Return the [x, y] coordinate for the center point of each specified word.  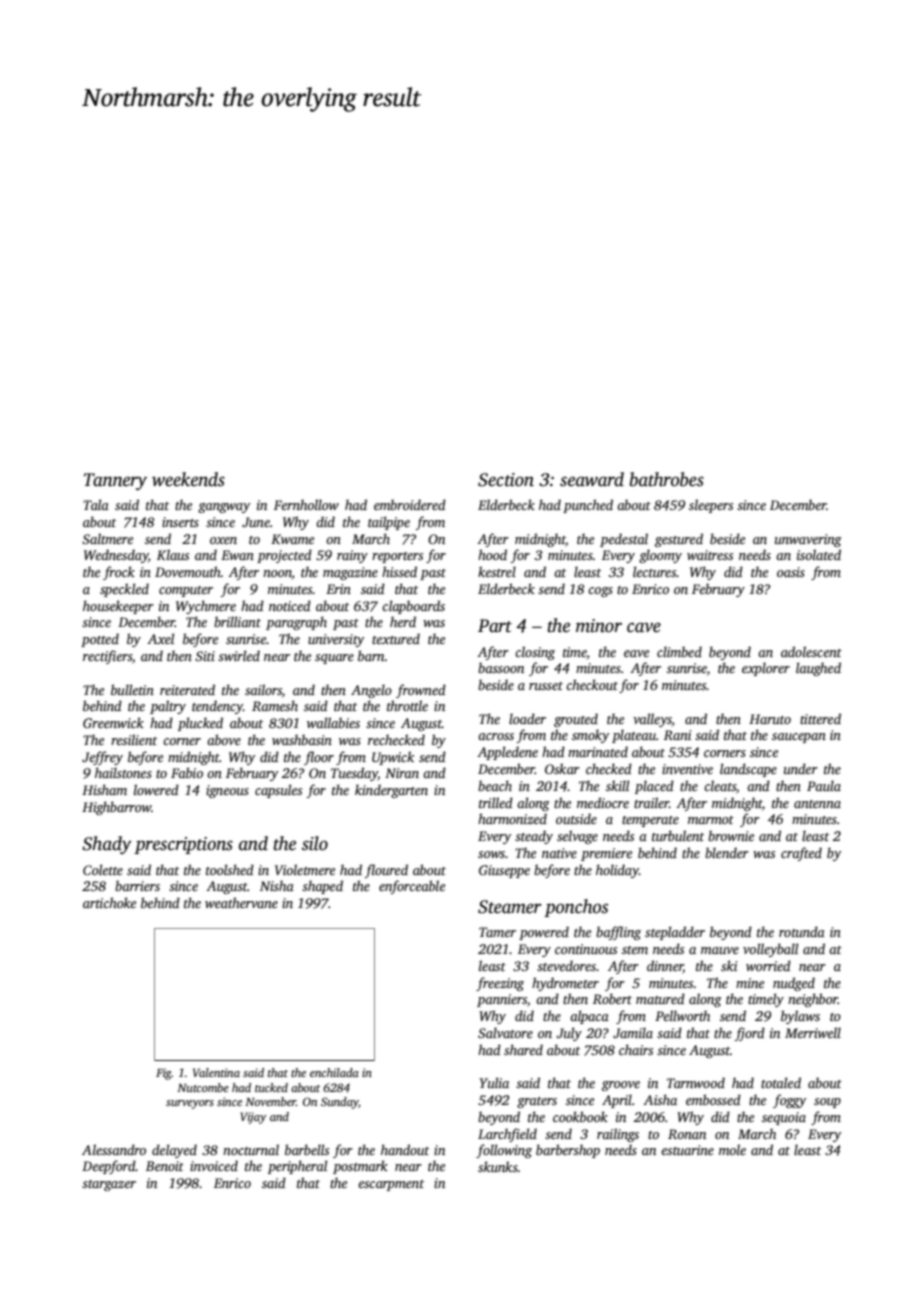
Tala [96, 504]
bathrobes [666, 479]
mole [732, 1149]
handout [405, 1149]
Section [506, 480]
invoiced [214, 1165]
